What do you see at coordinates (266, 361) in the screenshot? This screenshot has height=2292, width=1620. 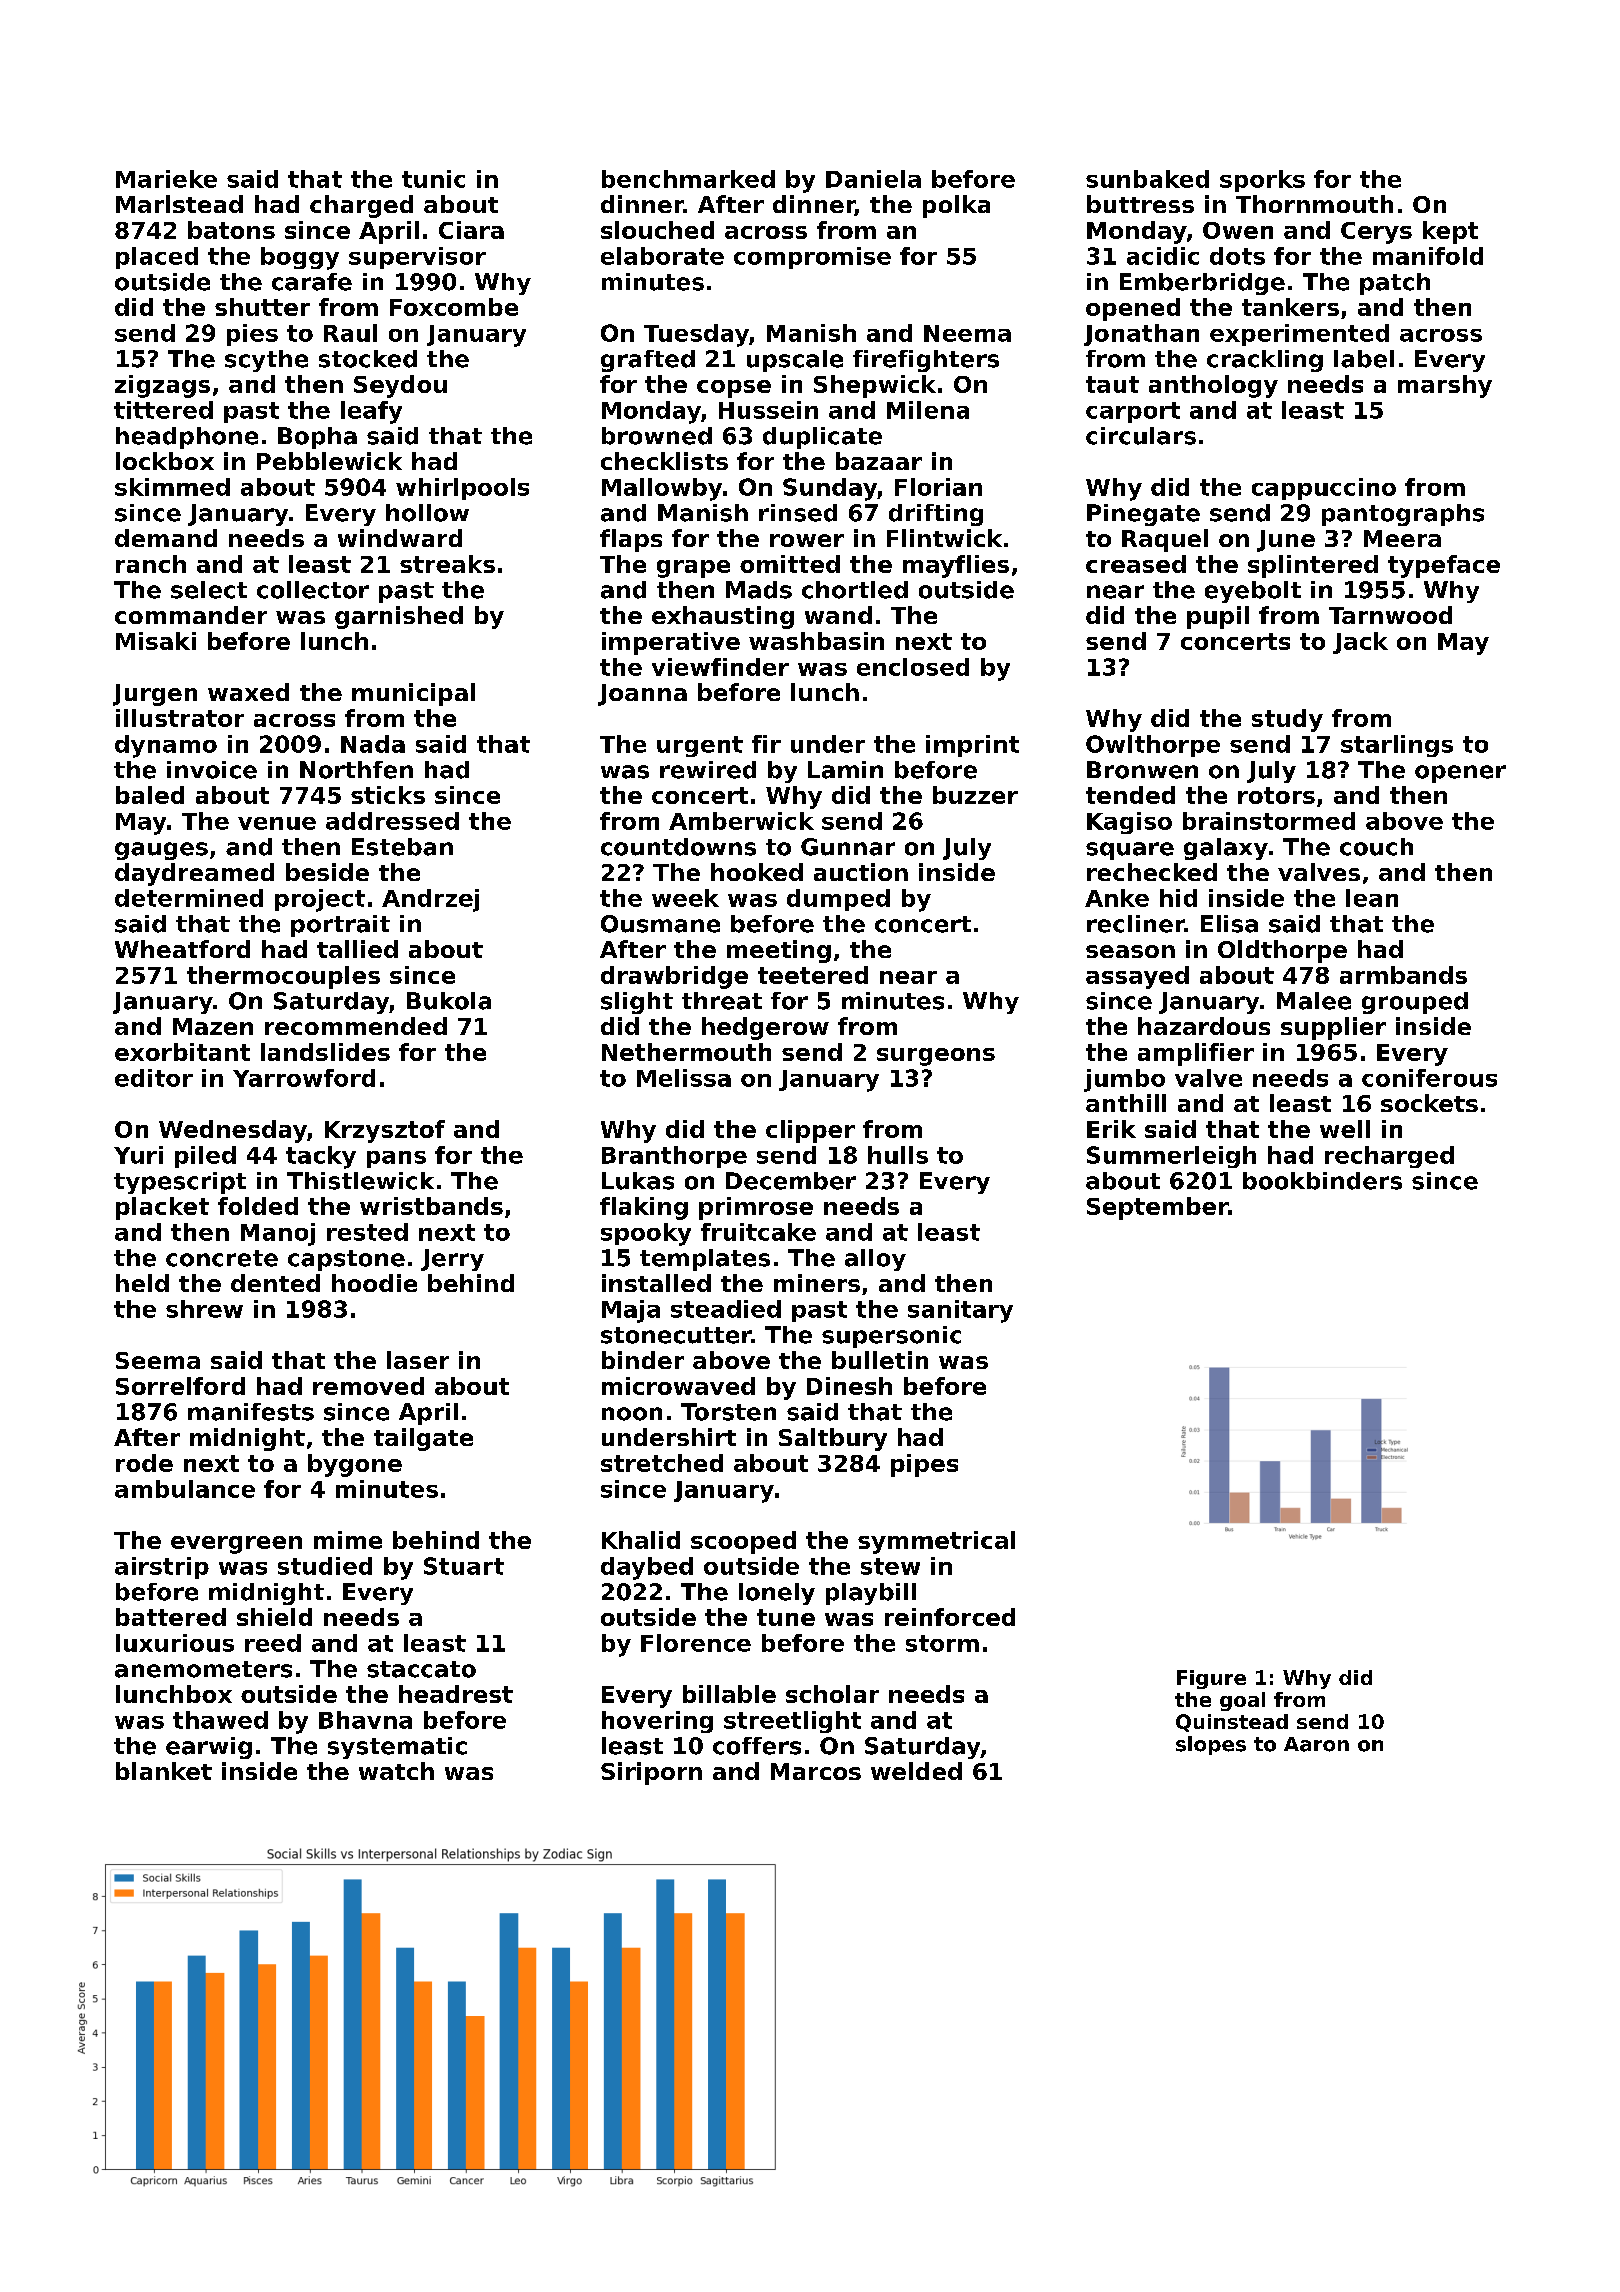 I see `scythe` at bounding box center [266, 361].
